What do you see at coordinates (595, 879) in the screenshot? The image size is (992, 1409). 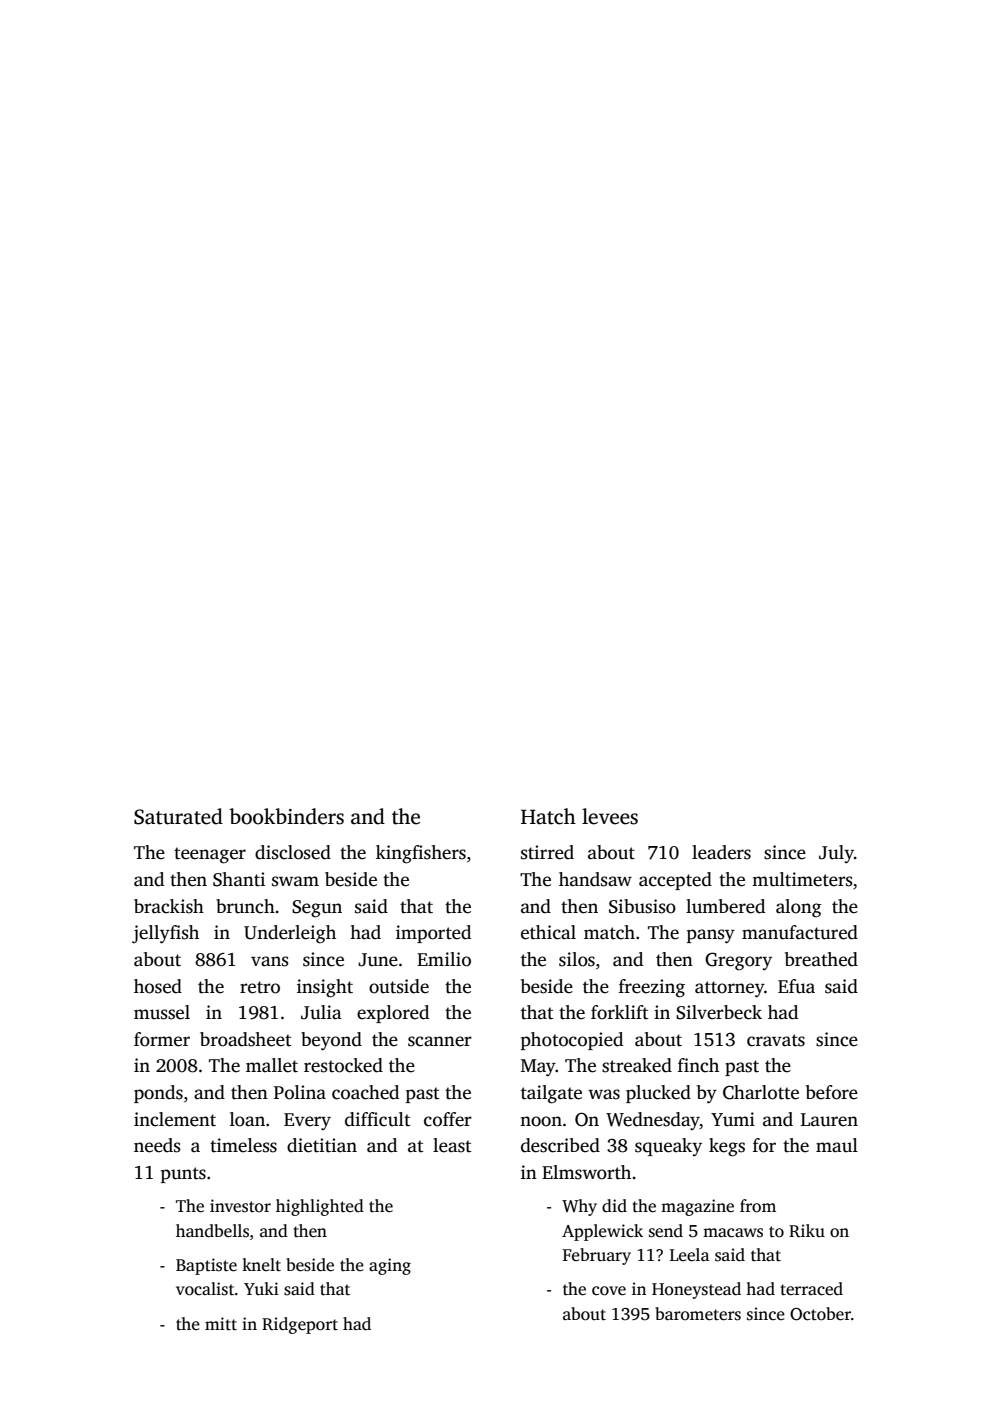 I see `handsaw` at bounding box center [595, 879].
